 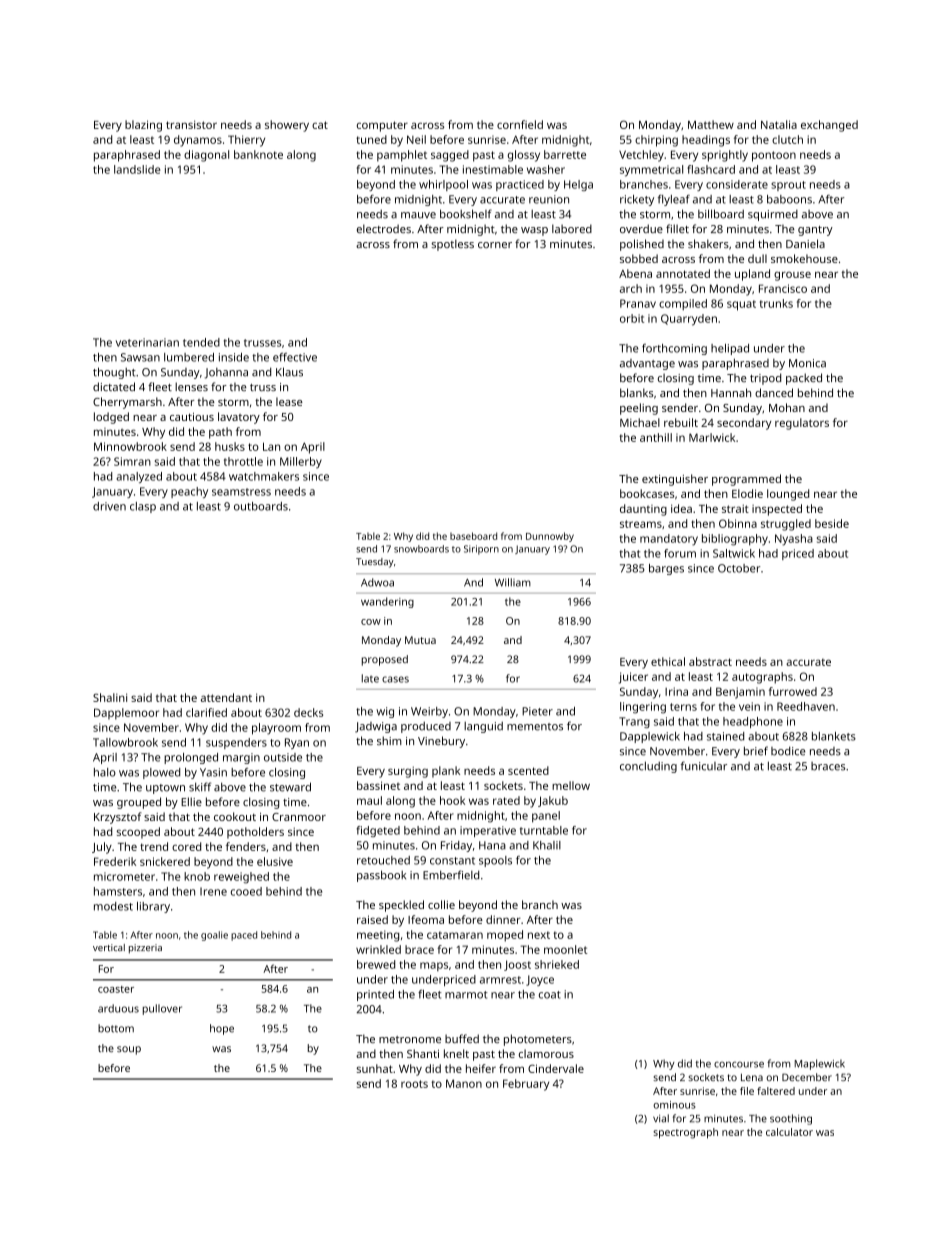 What do you see at coordinates (235, 816) in the page?
I see `cookout` at bounding box center [235, 816].
